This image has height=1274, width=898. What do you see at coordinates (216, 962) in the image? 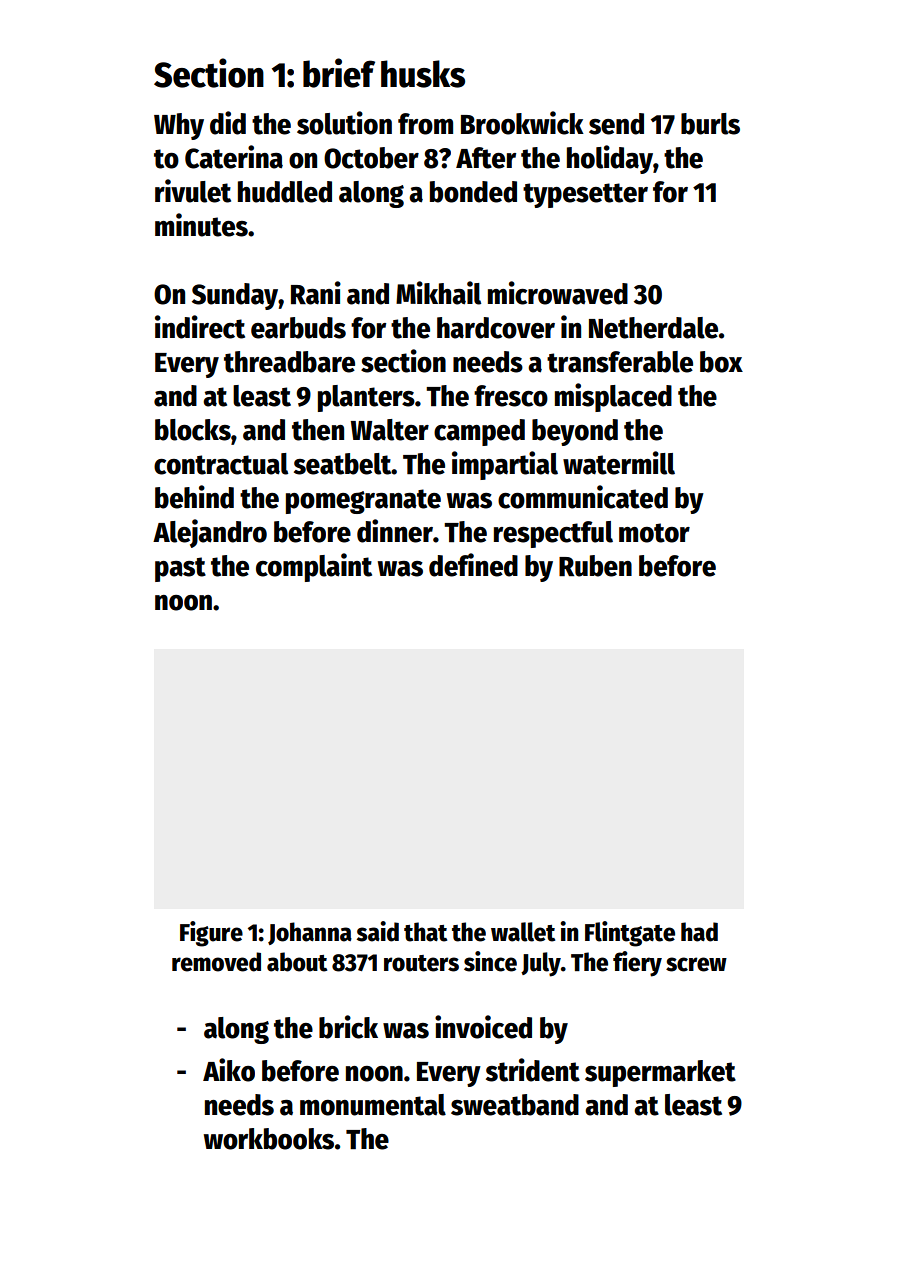
I see `removed` at bounding box center [216, 962].
